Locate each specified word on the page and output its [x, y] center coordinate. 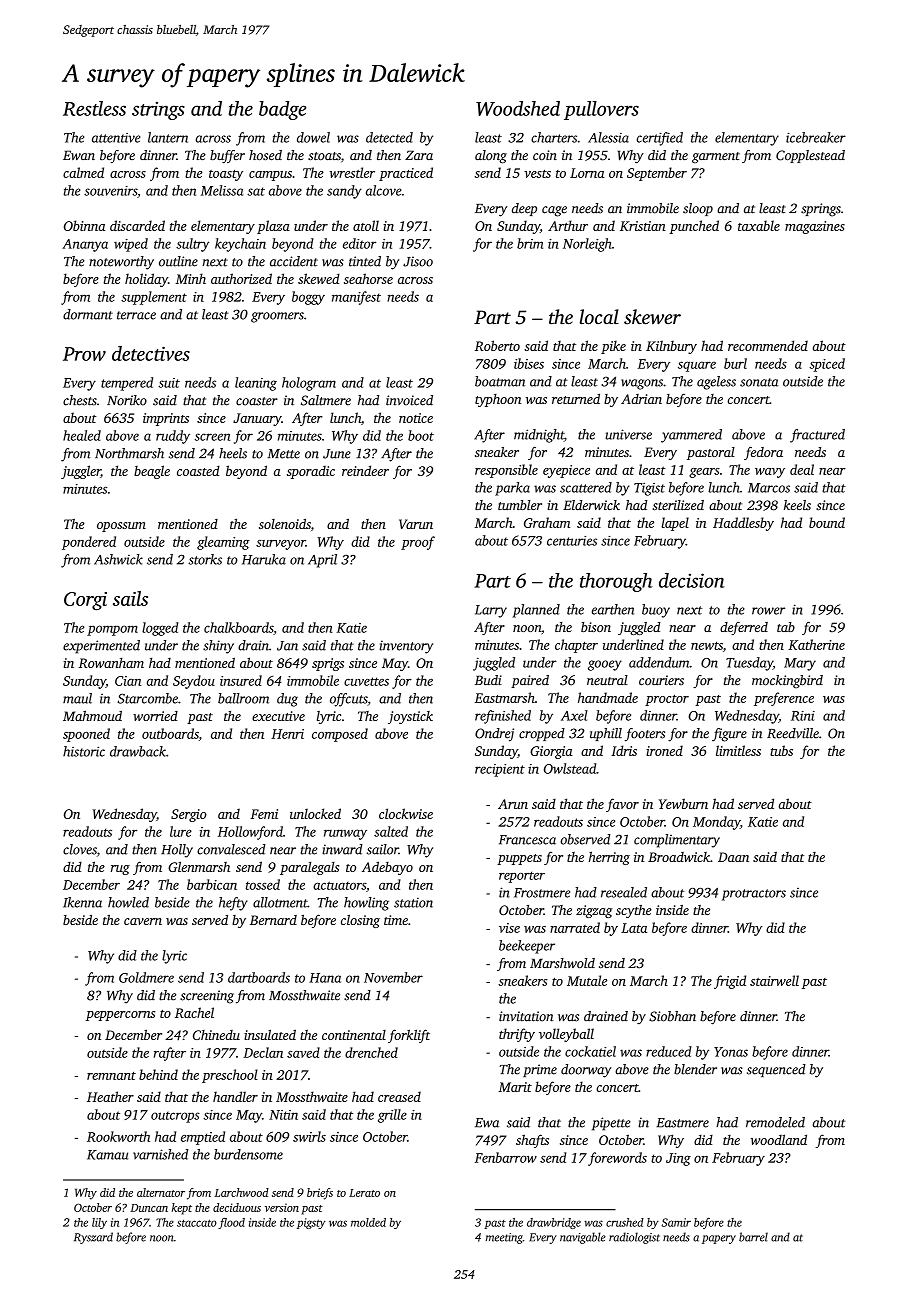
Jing [678, 1159]
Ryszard [93, 1238]
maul [77, 698]
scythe [634, 911]
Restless [94, 108]
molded [368, 1222]
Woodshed [518, 108]
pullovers [601, 110]
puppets [519, 859]
